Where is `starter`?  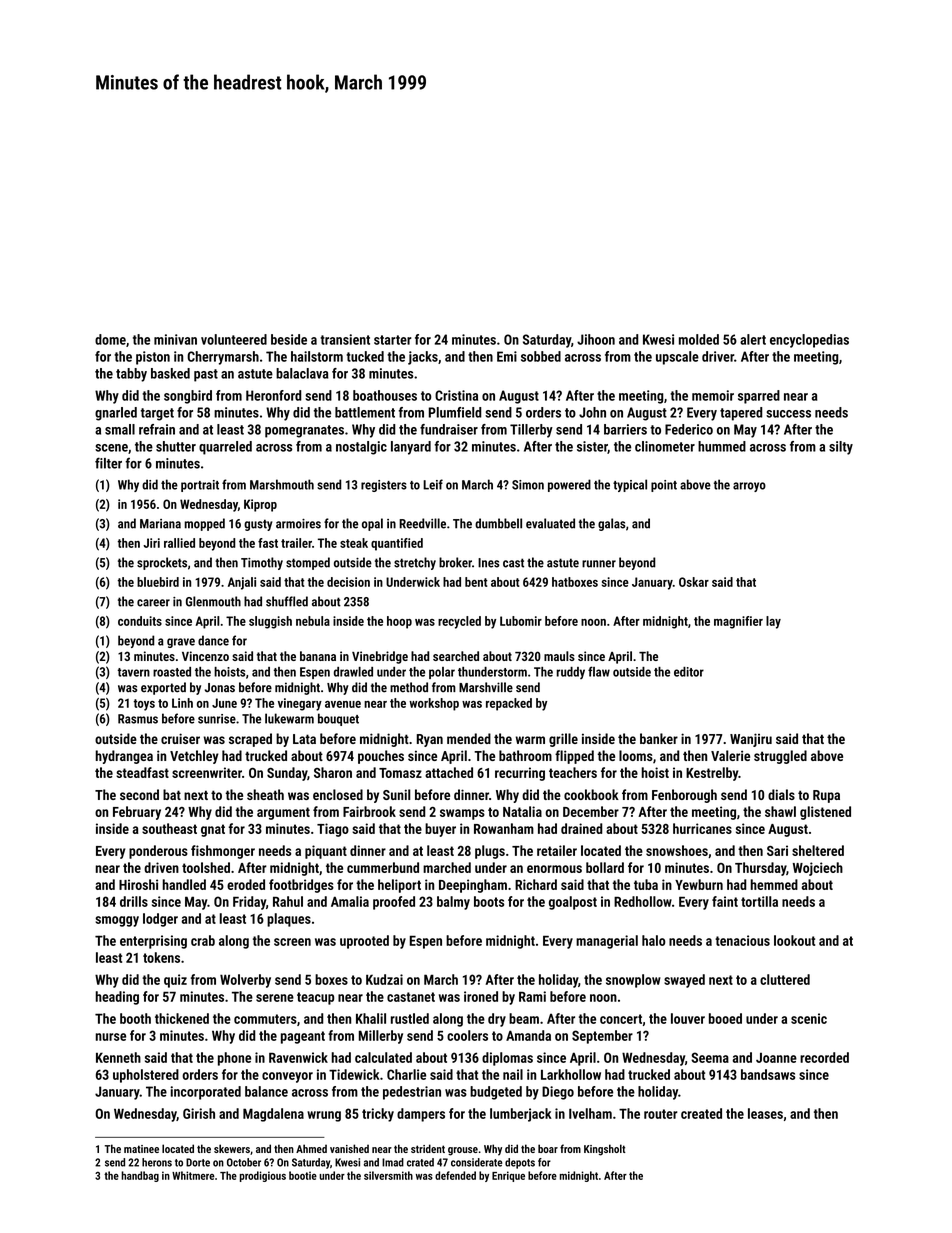
starter is located at coordinates (393, 340).
